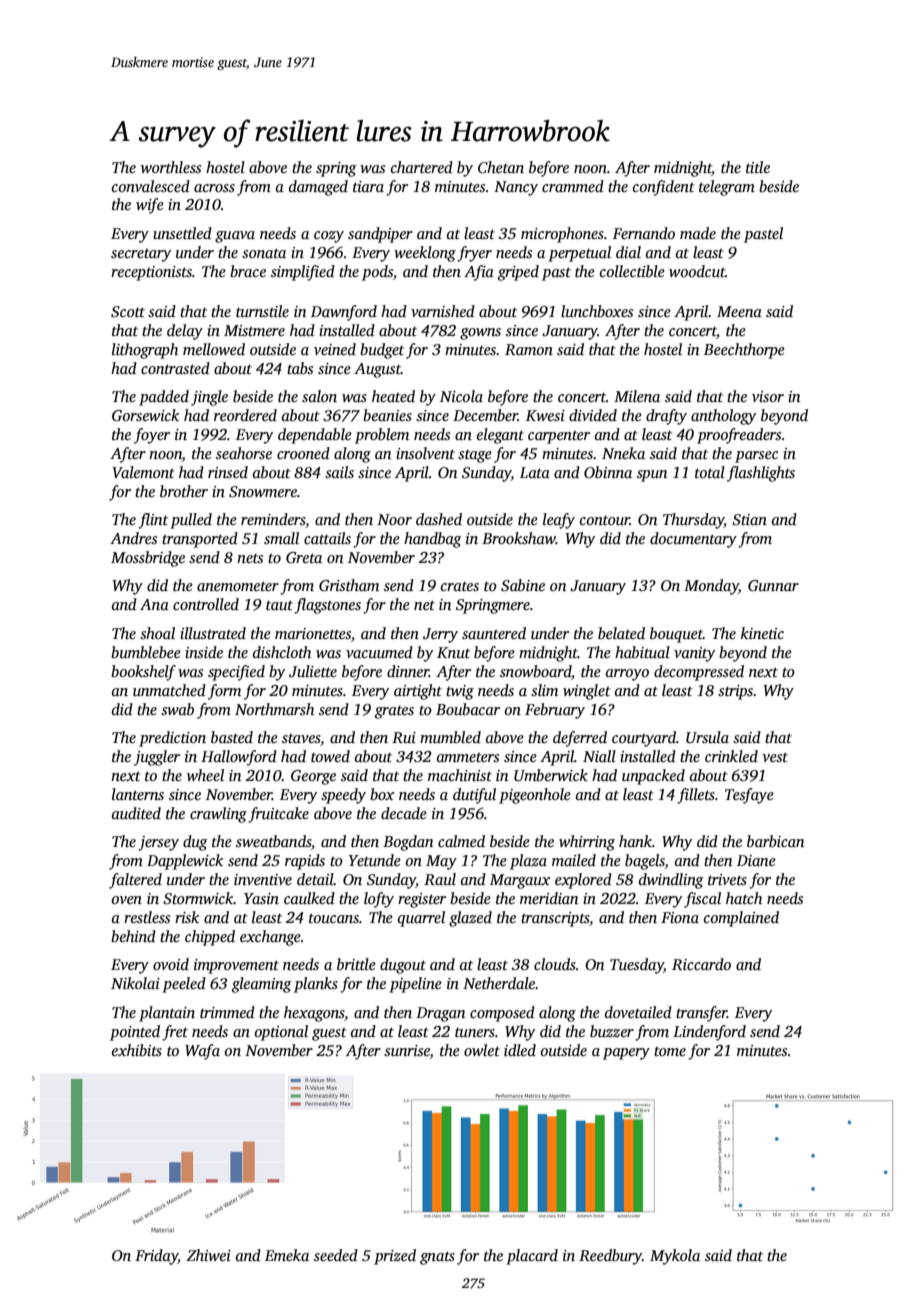  Describe the element at coordinates (675, 1257) in the screenshot. I see `Mykola` at that location.
